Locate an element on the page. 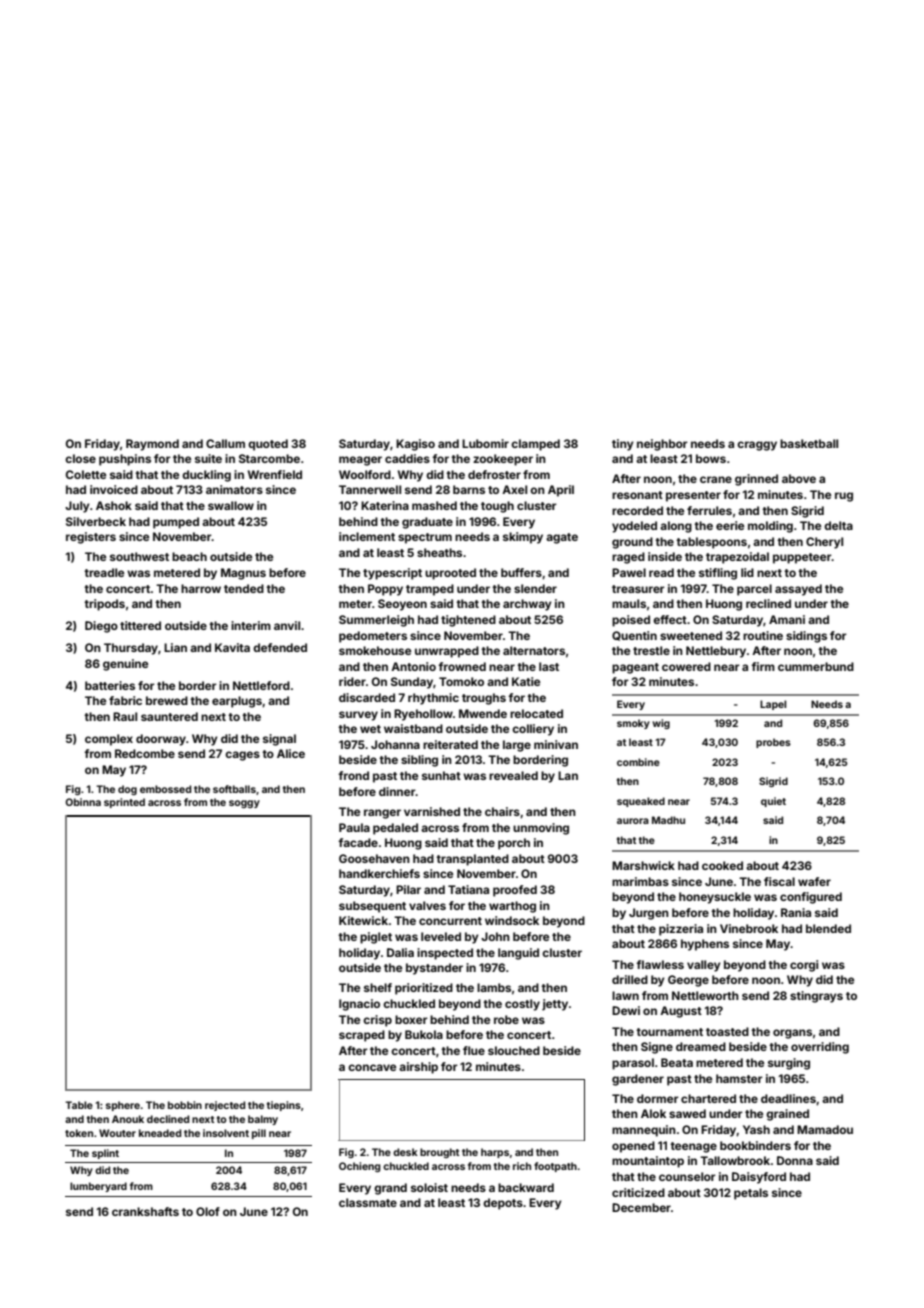 The image size is (924, 1308). lumberyard is located at coordinates (98, 1187).
